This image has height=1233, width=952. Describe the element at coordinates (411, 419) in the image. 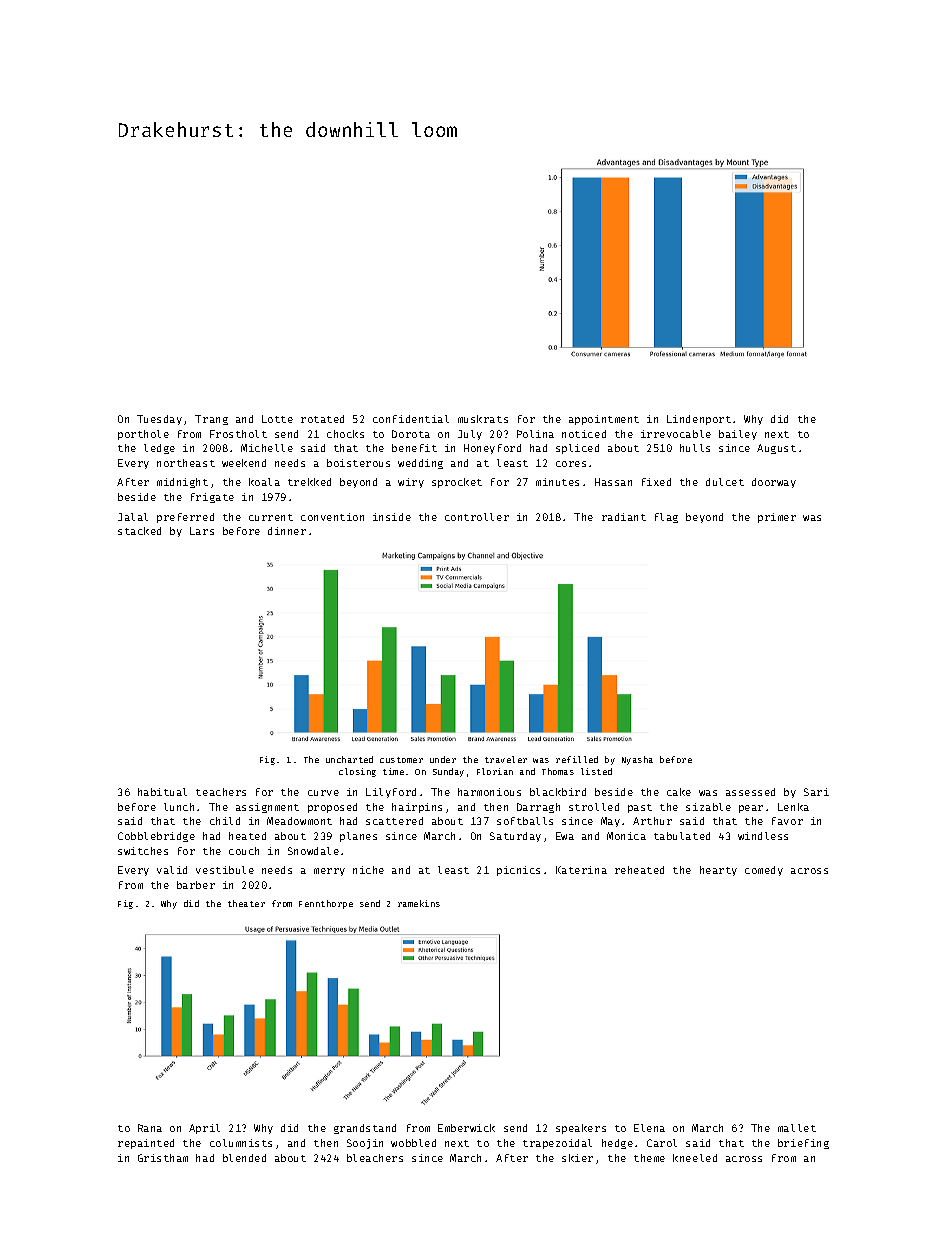

I see `confidential` at that location.
